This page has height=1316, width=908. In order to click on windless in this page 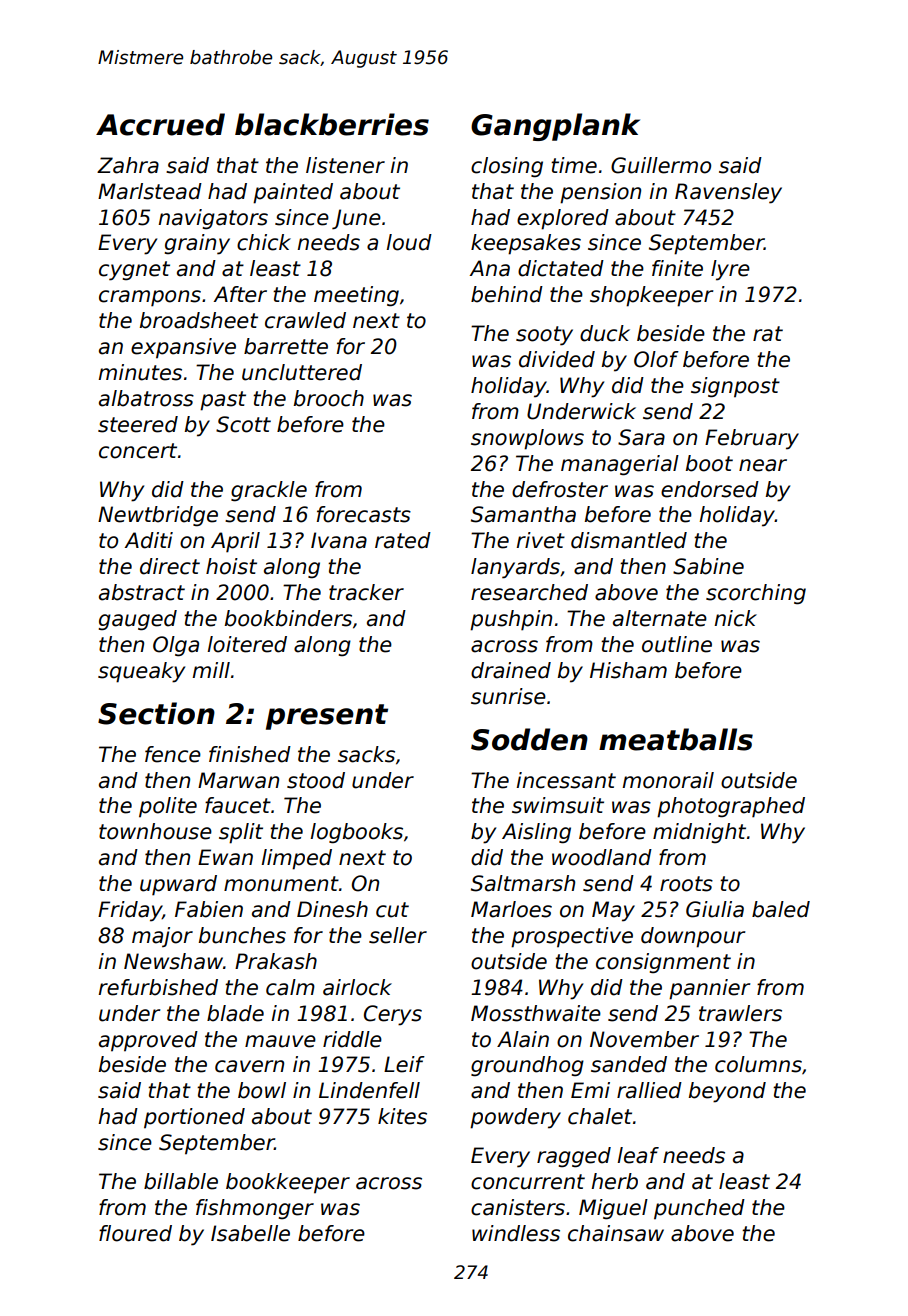, I will do `click(516, 1233)`.
